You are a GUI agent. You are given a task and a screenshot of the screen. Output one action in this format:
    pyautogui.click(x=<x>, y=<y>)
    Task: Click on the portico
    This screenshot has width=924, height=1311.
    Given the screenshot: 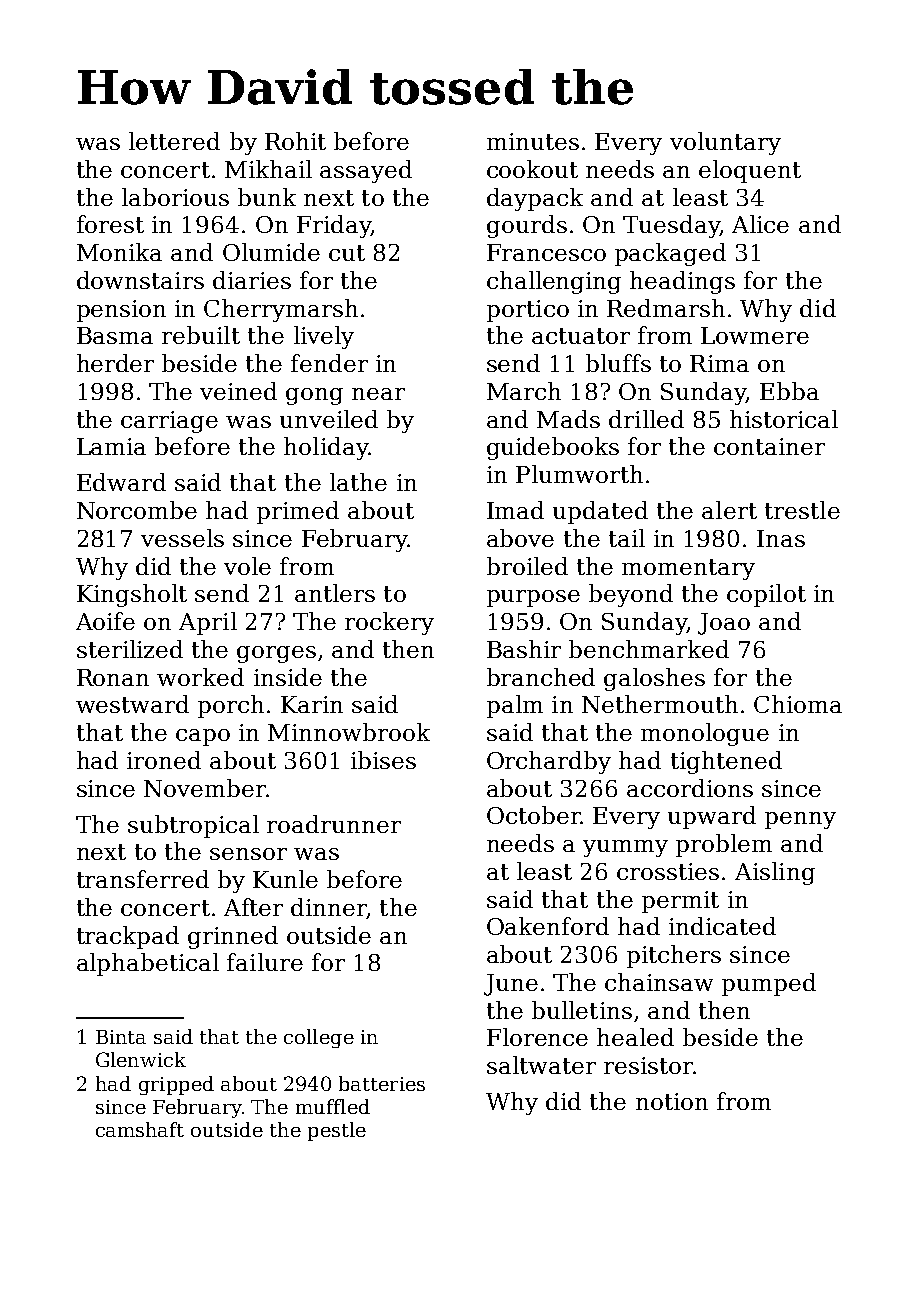 What is the action you would take?
    pyautogui.click(x=528, y=311)
